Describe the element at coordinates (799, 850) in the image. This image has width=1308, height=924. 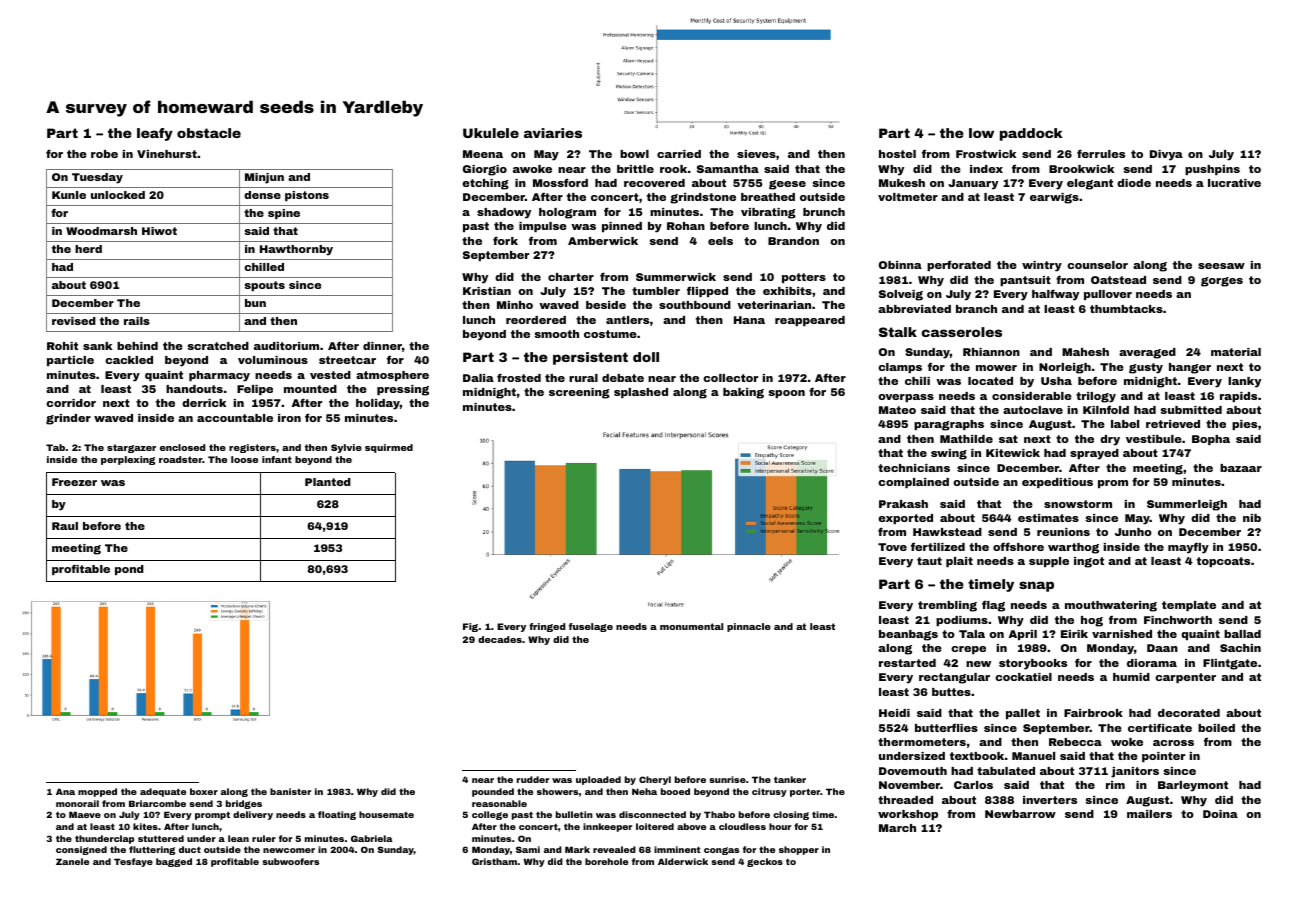
I see `shopper` at that location.
